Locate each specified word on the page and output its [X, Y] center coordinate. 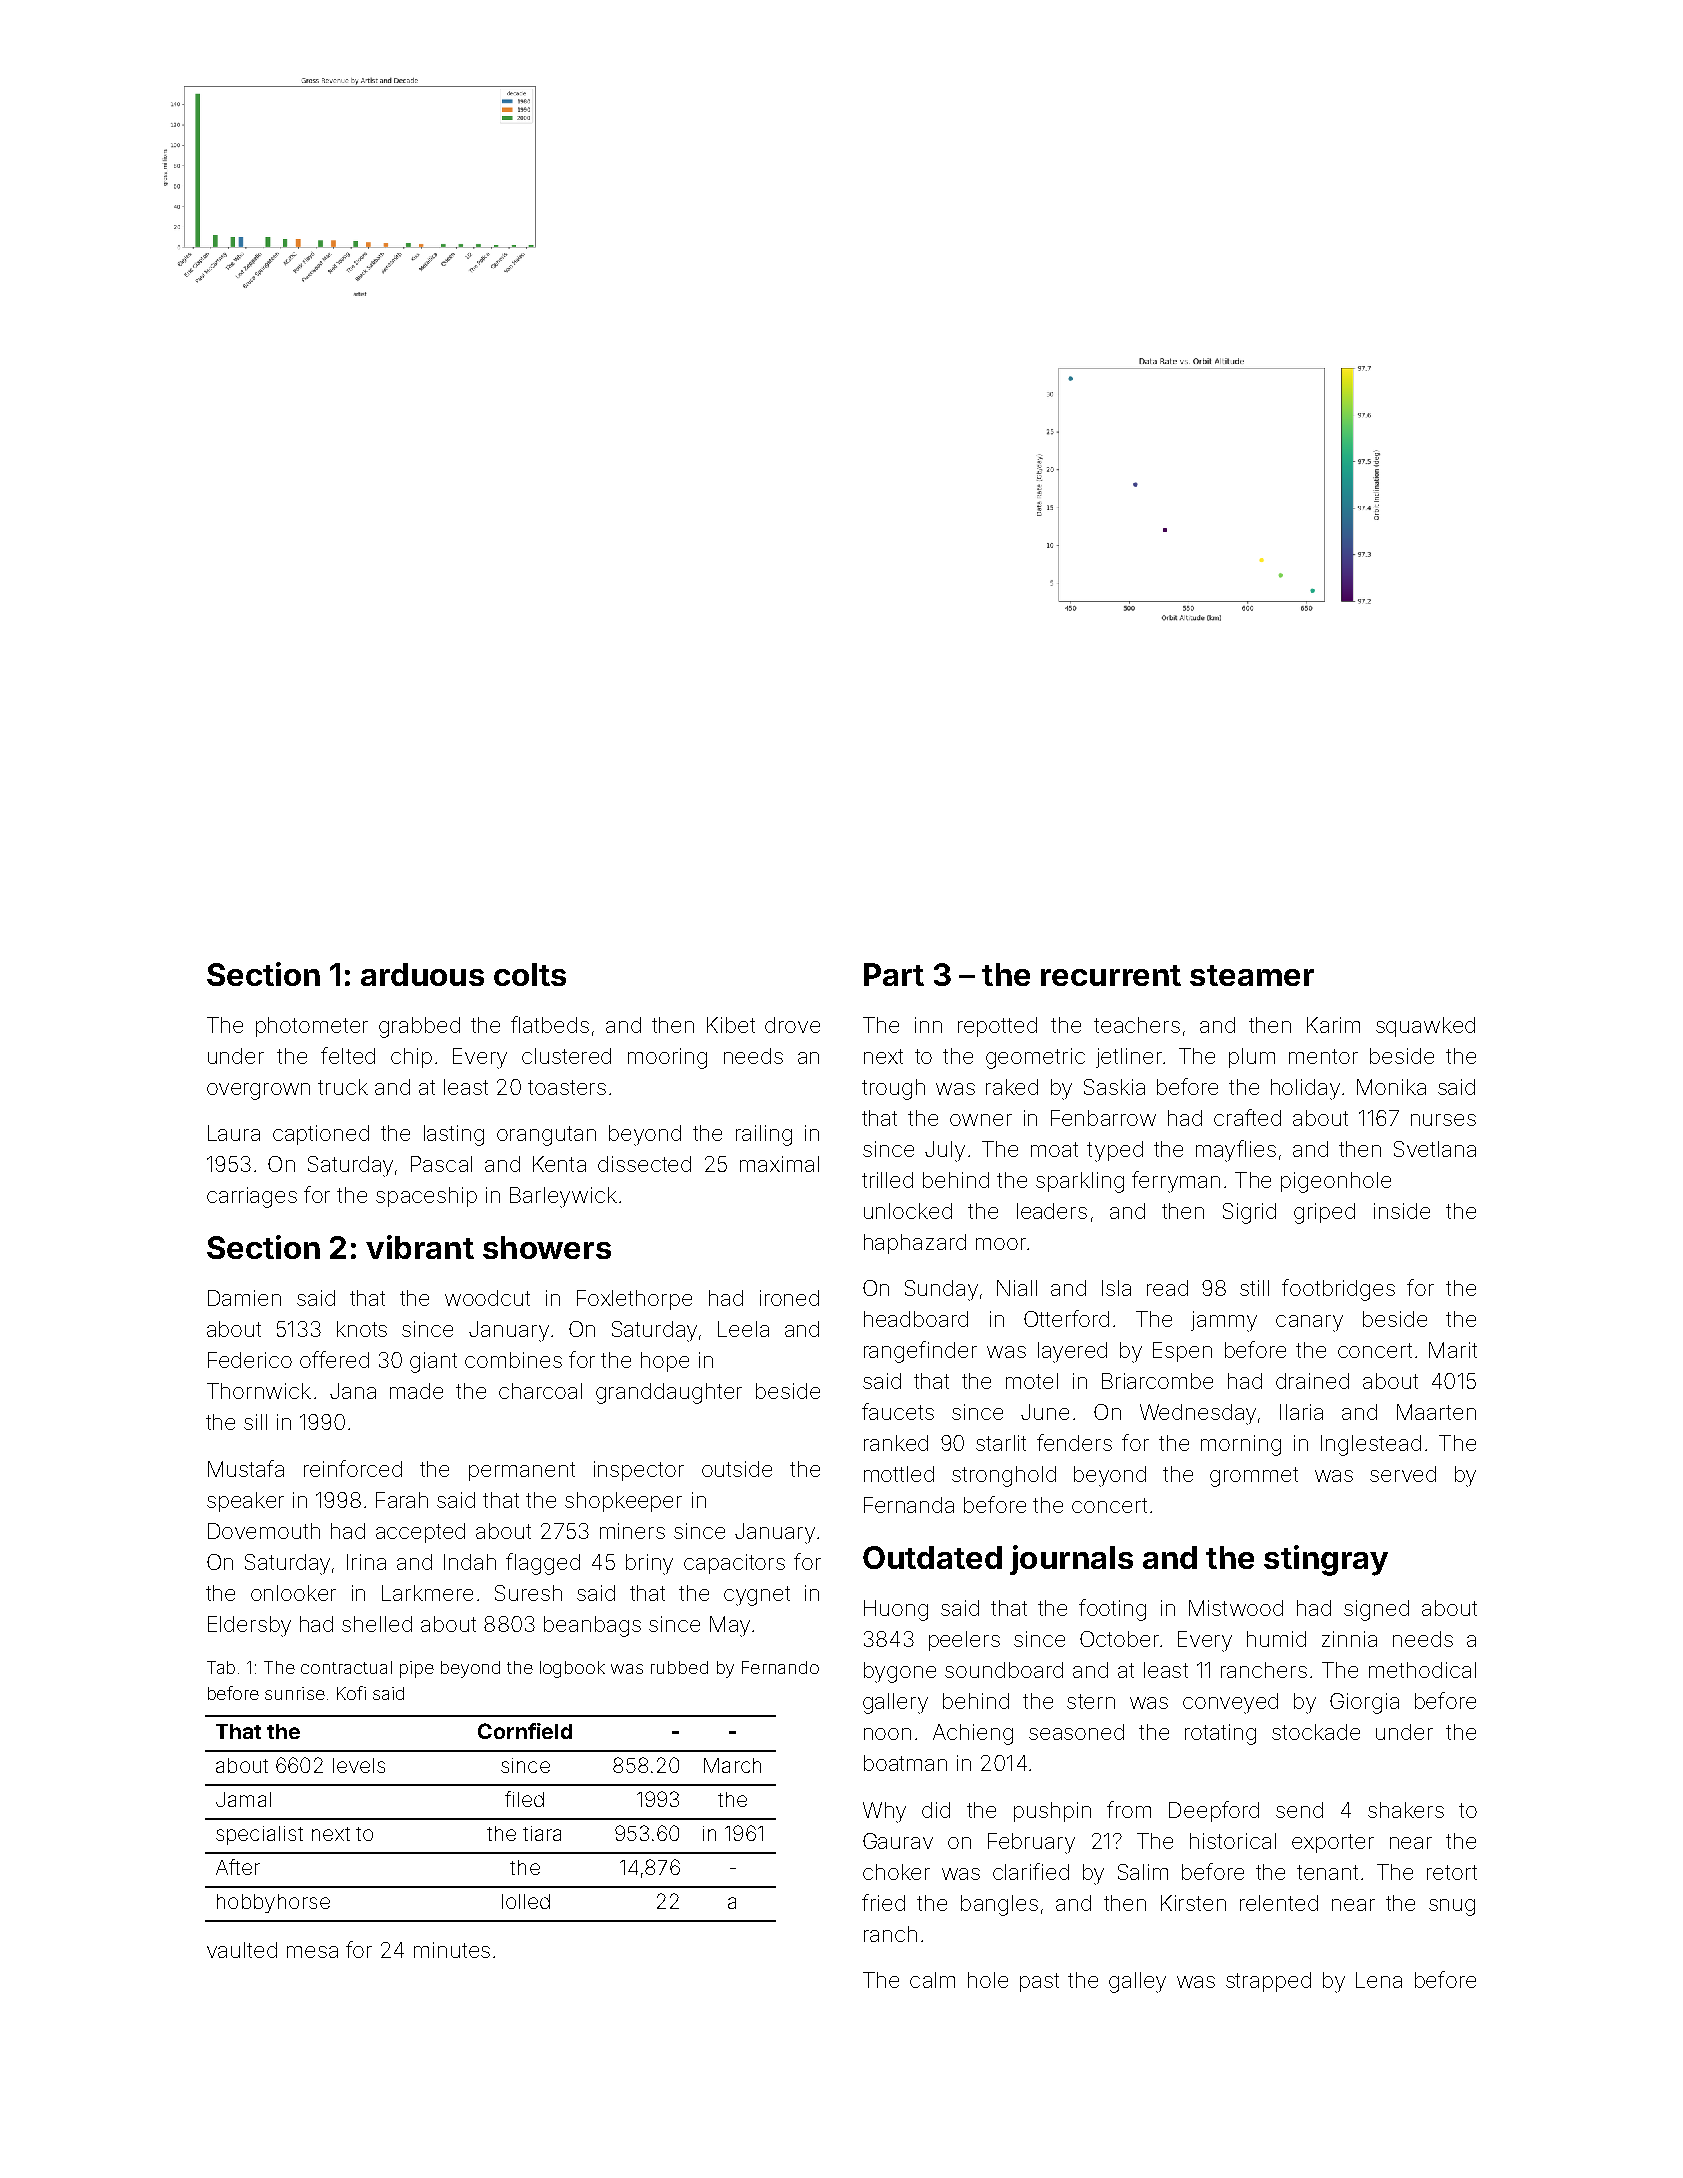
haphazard [915, 1244]
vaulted [242, 1950]
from [1129, 1809]
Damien [244, 1298]
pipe [417, 1669]
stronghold [1004, 1476]
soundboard [1004, 1670]
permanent [522, 1471]
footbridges [1338, 1290]
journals [1071, 1560]
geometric [1035, 1058]
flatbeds [550, 1024]
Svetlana [1435, 1149]
